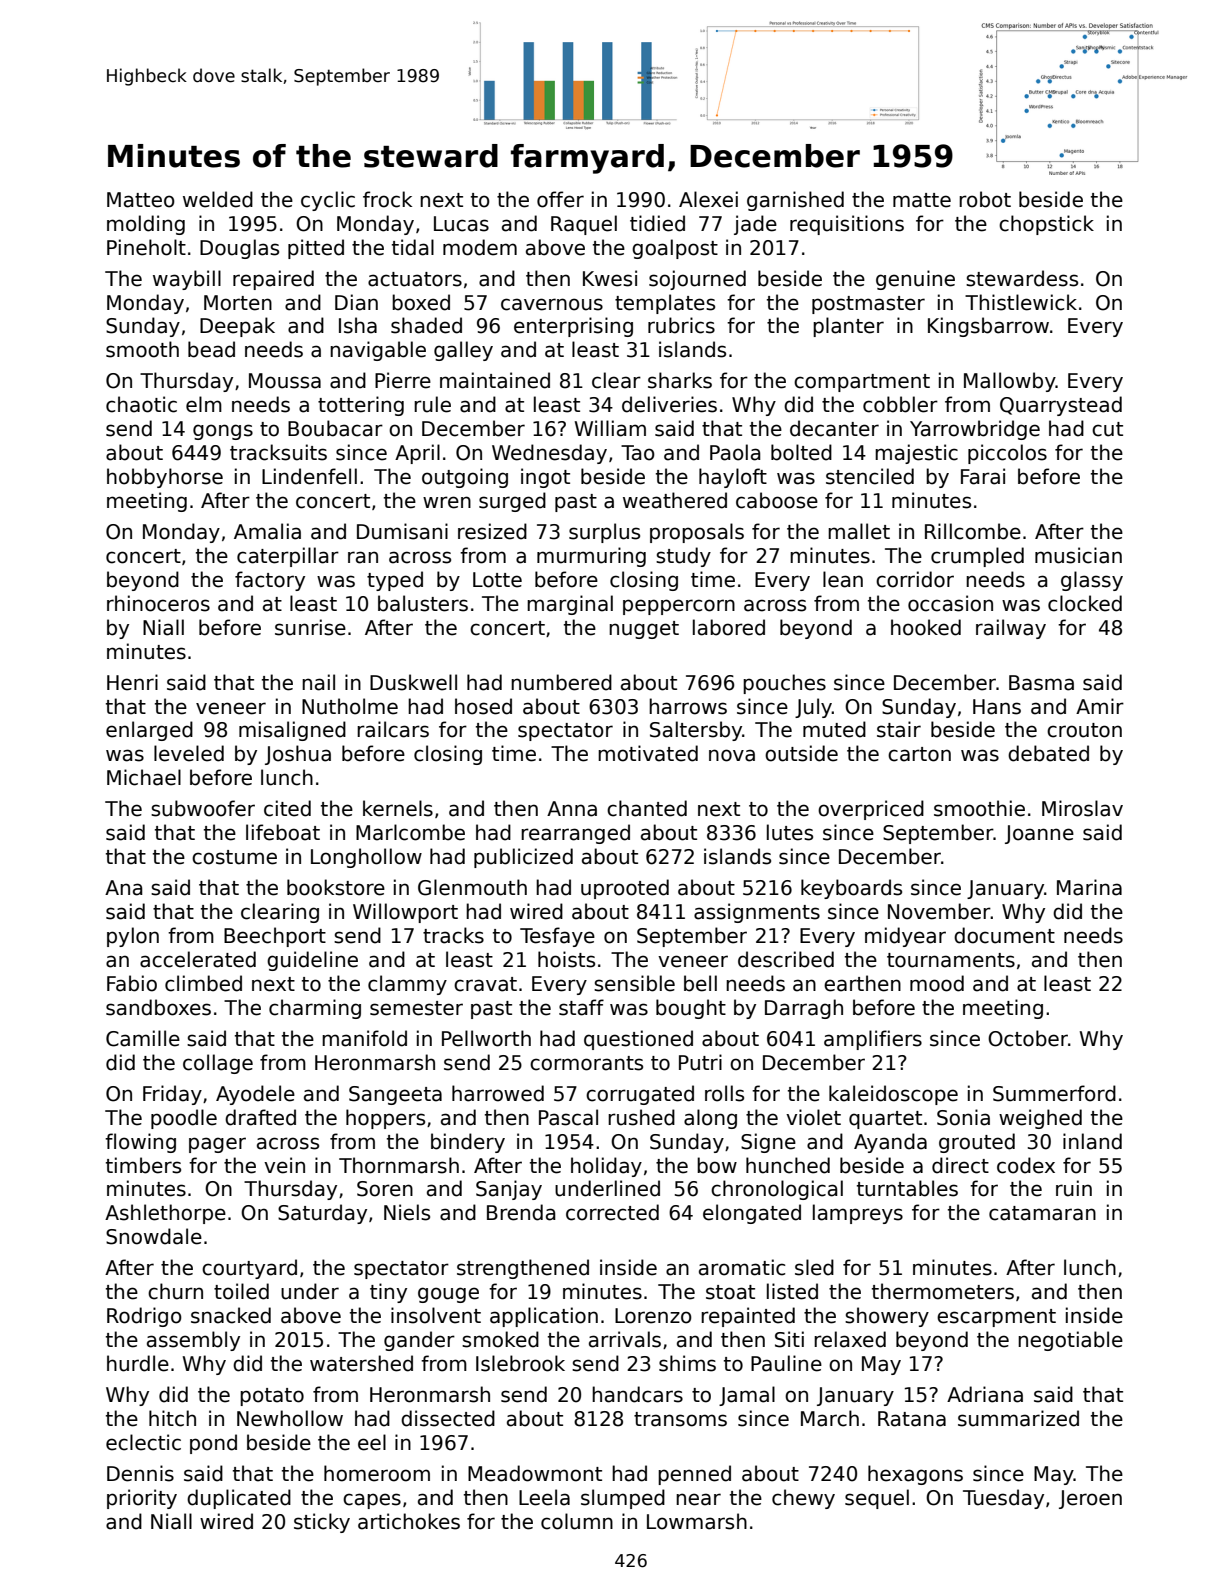 The width and height of the page is (1229, 1591). What do you see at coordinates (1004, 935) in the page?
I see `document` at bounding box center [1004, 935].
